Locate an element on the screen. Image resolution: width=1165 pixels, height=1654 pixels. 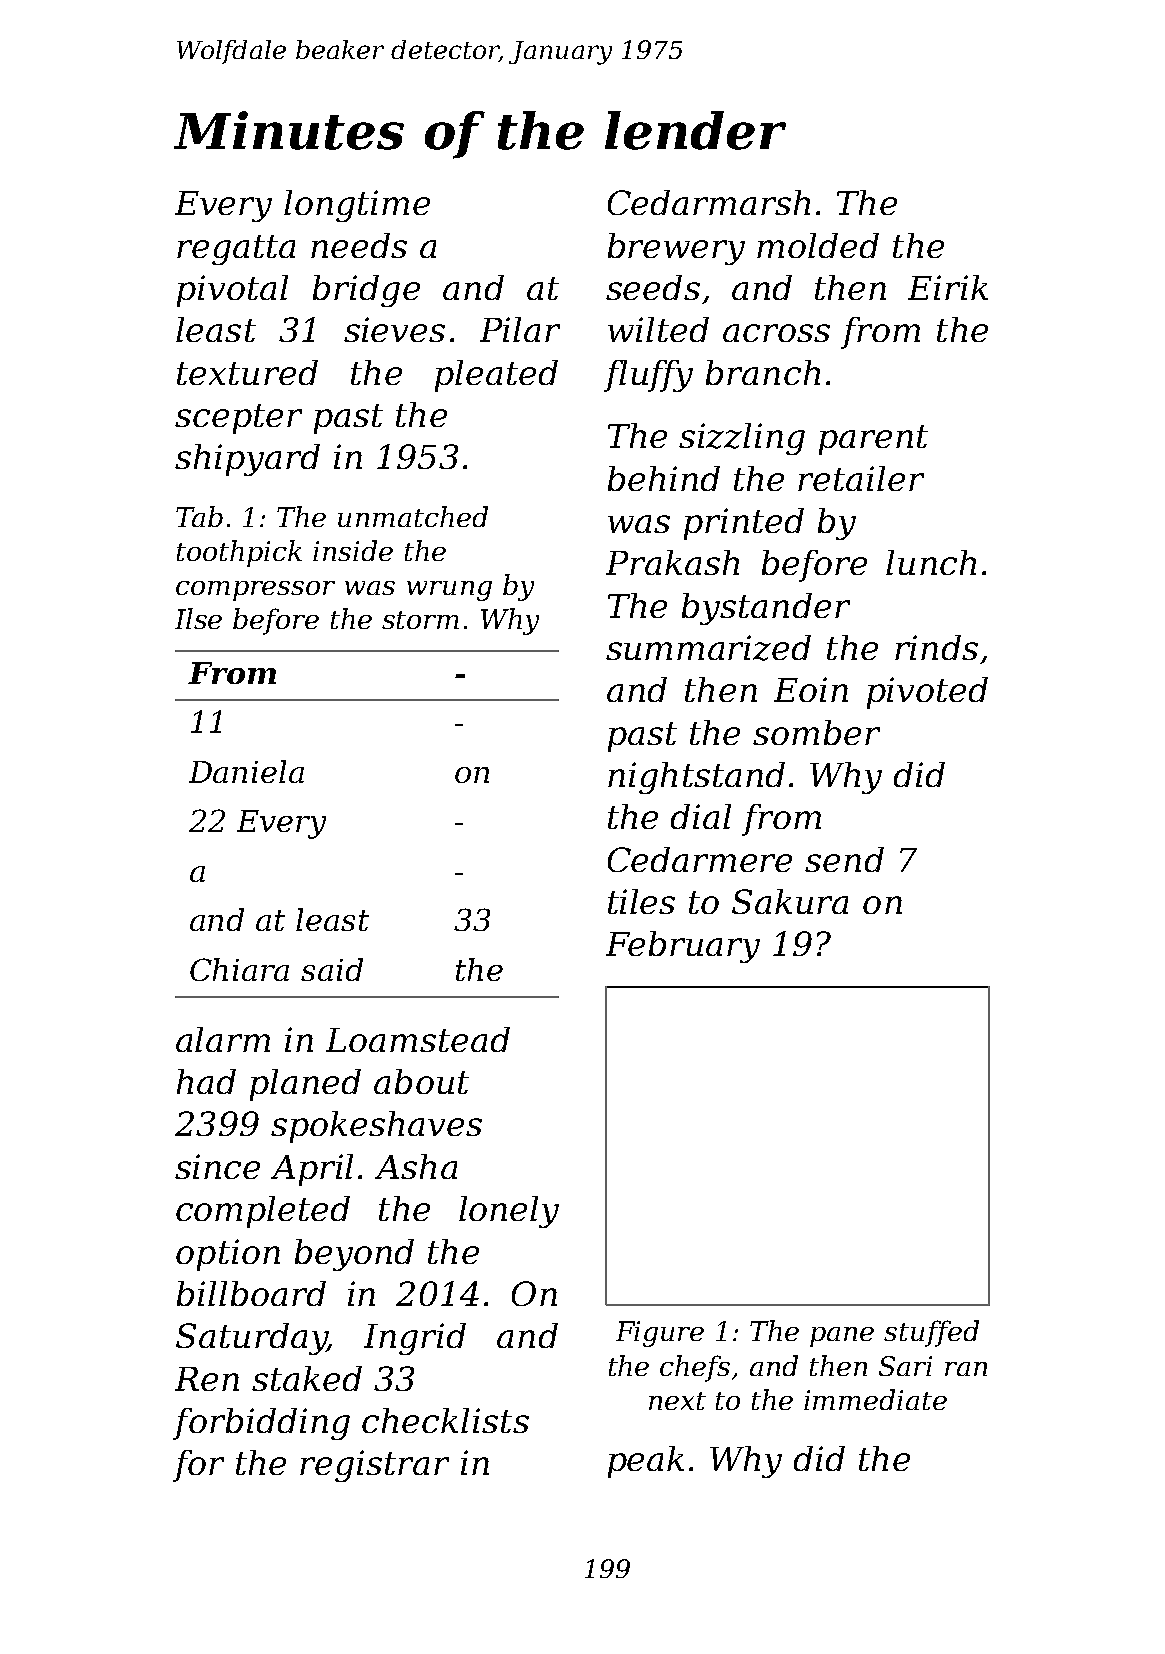
planed is located at coordinates (305, 1085).
